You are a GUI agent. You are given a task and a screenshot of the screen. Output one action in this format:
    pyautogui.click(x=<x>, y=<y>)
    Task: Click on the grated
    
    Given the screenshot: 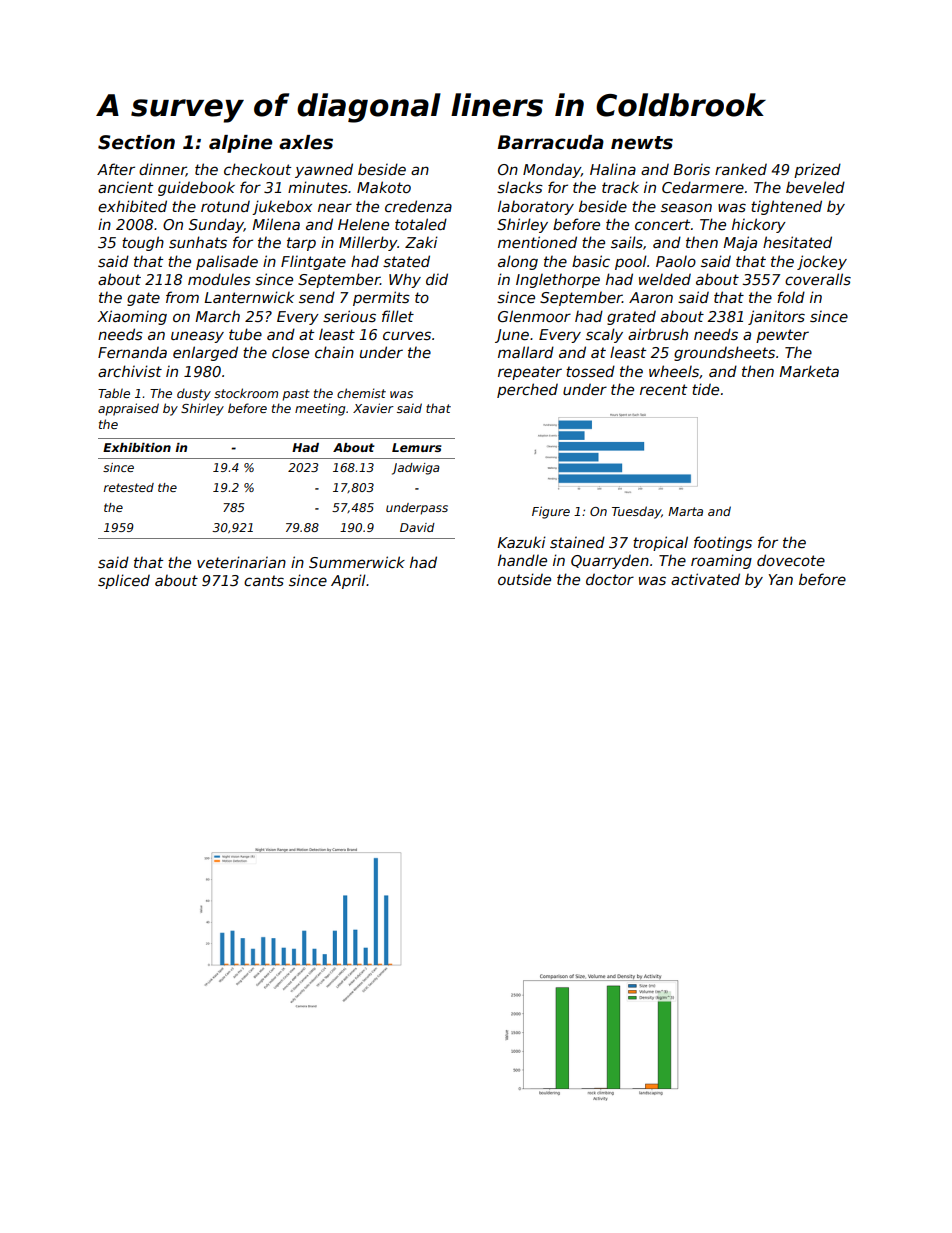 What is the action you would take?
    pyautogui.click(x=631, y=317)
